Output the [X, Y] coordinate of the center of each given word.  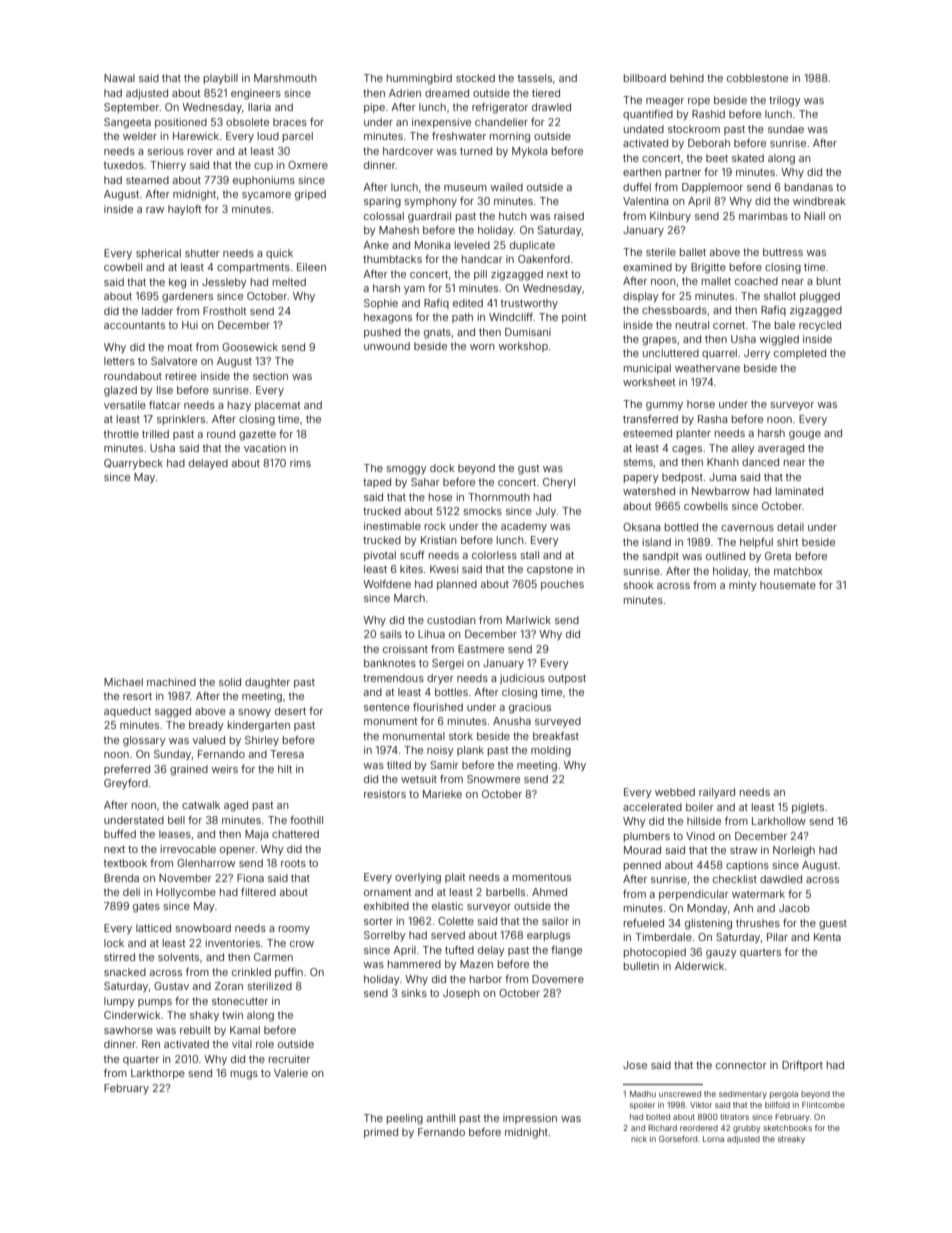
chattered [295, 834]
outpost [567, 679]
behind [687, 78]
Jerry [757, 354]
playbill [221, 79]
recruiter [289, 1059]
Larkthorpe [158, 1074]
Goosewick [250, 347]
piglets [808, 808]
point [574, 318]
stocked [475, 78]
